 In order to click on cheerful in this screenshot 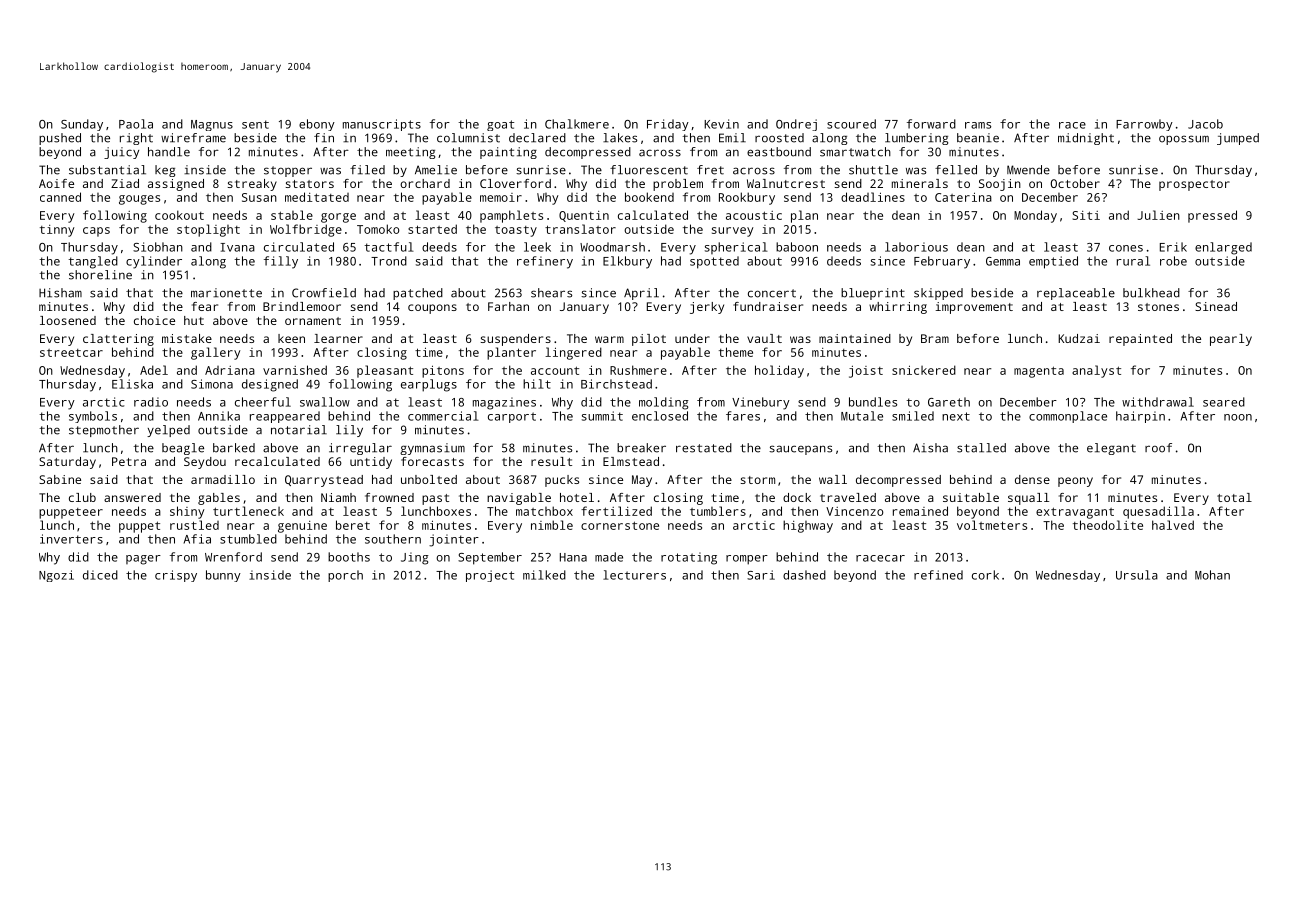, I will do `click(263, 402)`.
